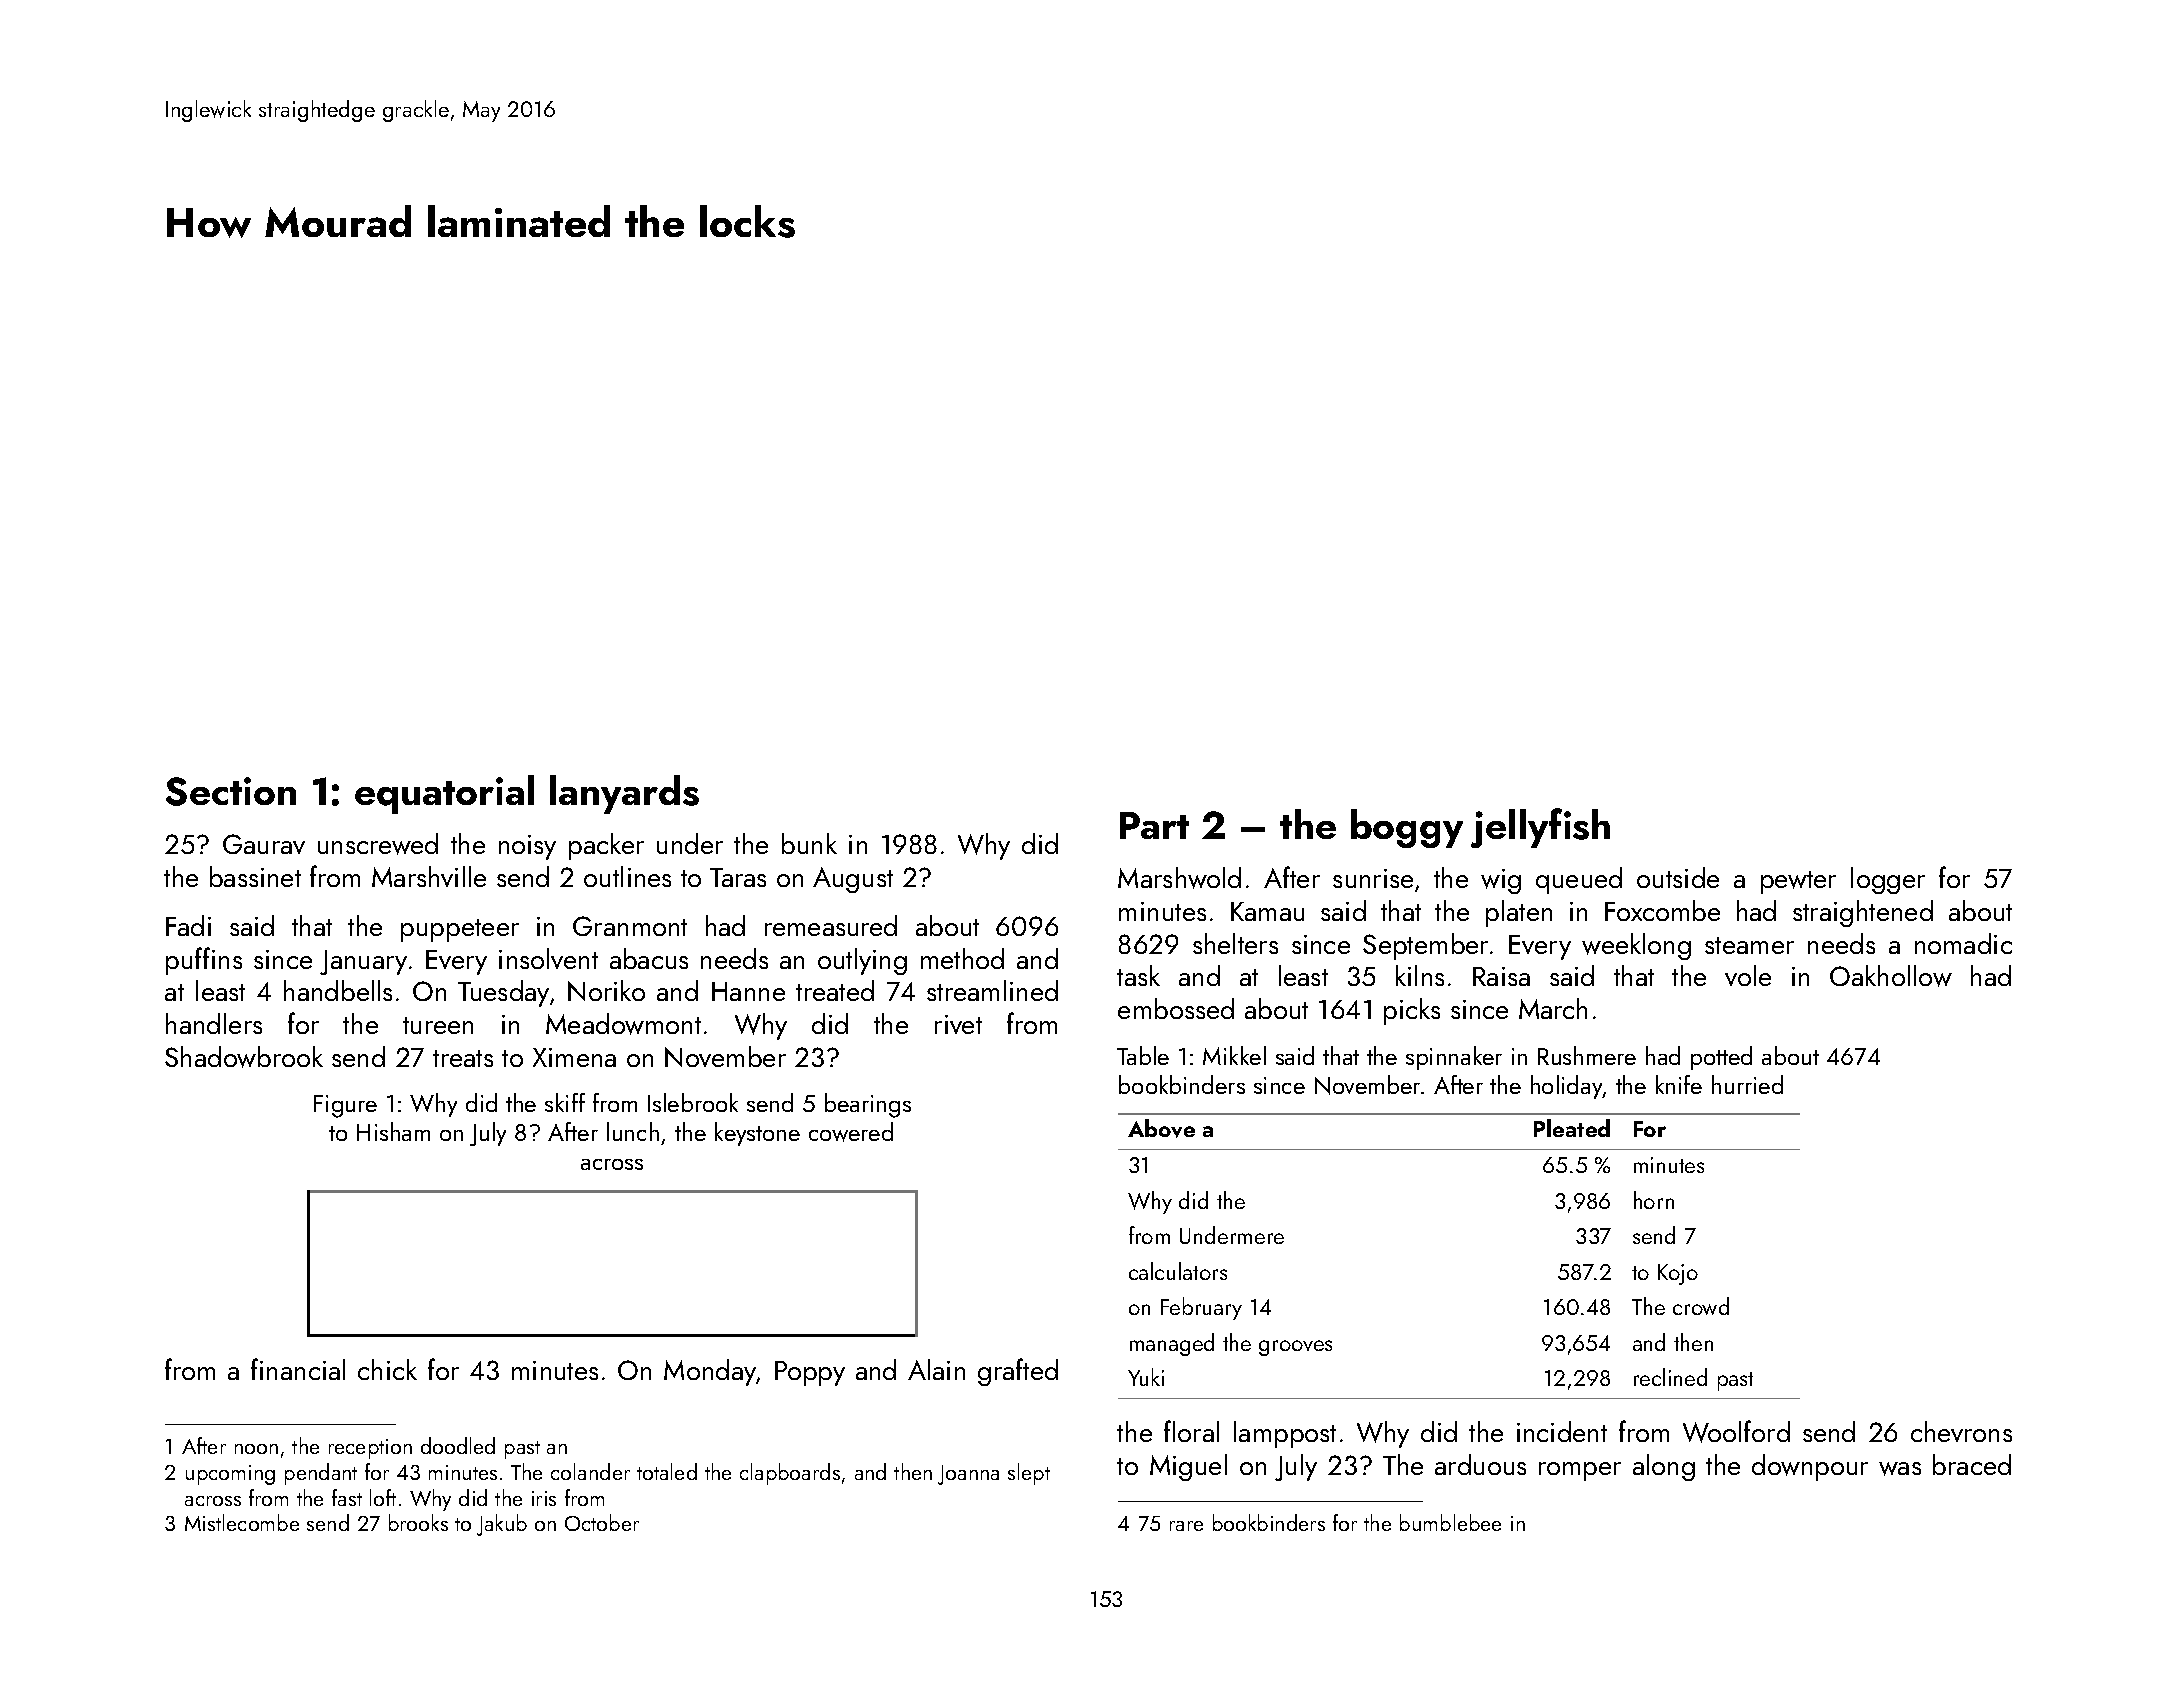 The height and width of the image is (1683, 2178). What do you see at coordinates (1540, 828) in the image?
I see `jellyfish` at bounding box center [1540, 828].
